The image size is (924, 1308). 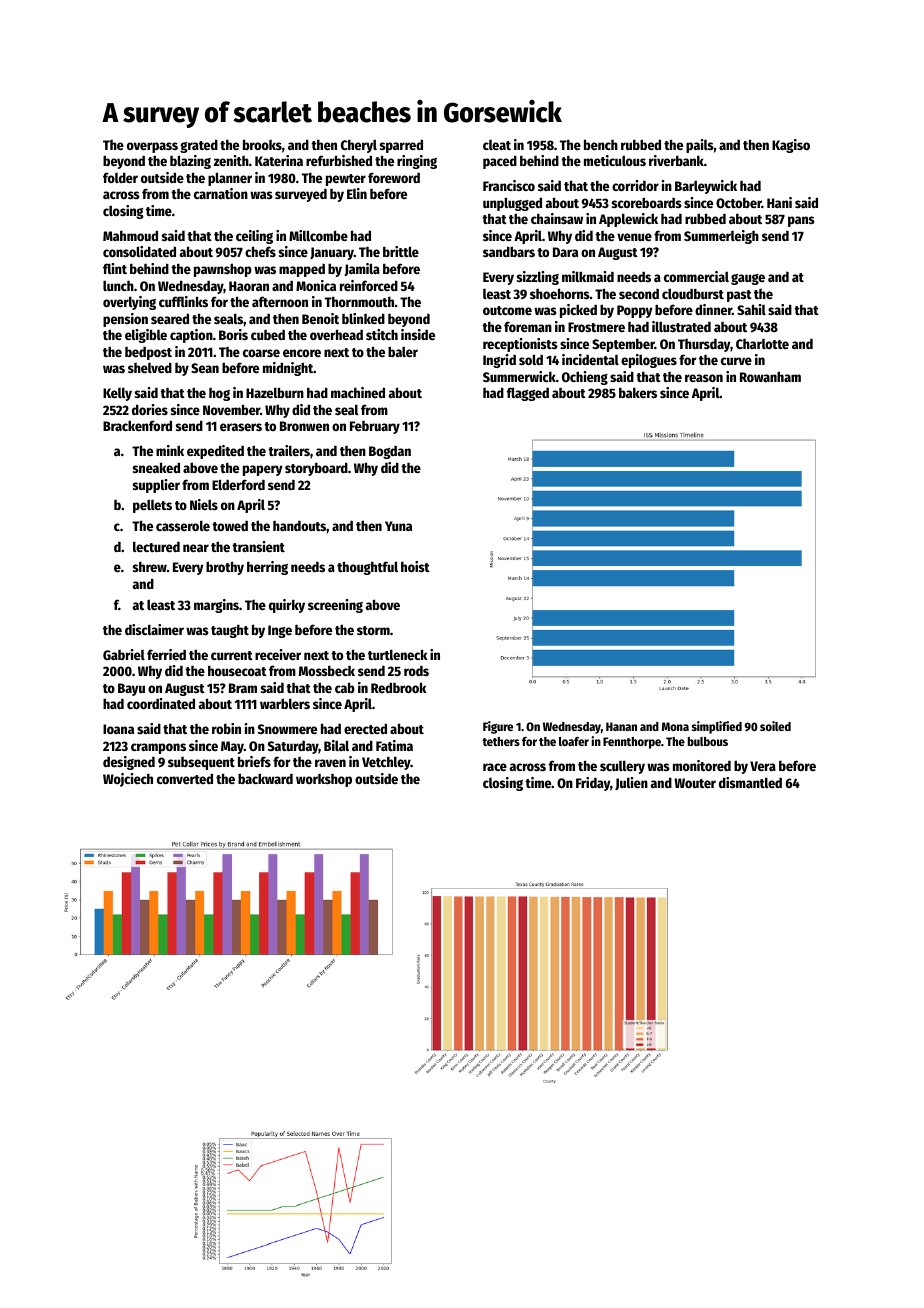 What do you see at coordinates (403, 351) in the image?
I see `baler` at bounding box center [403, 351].
